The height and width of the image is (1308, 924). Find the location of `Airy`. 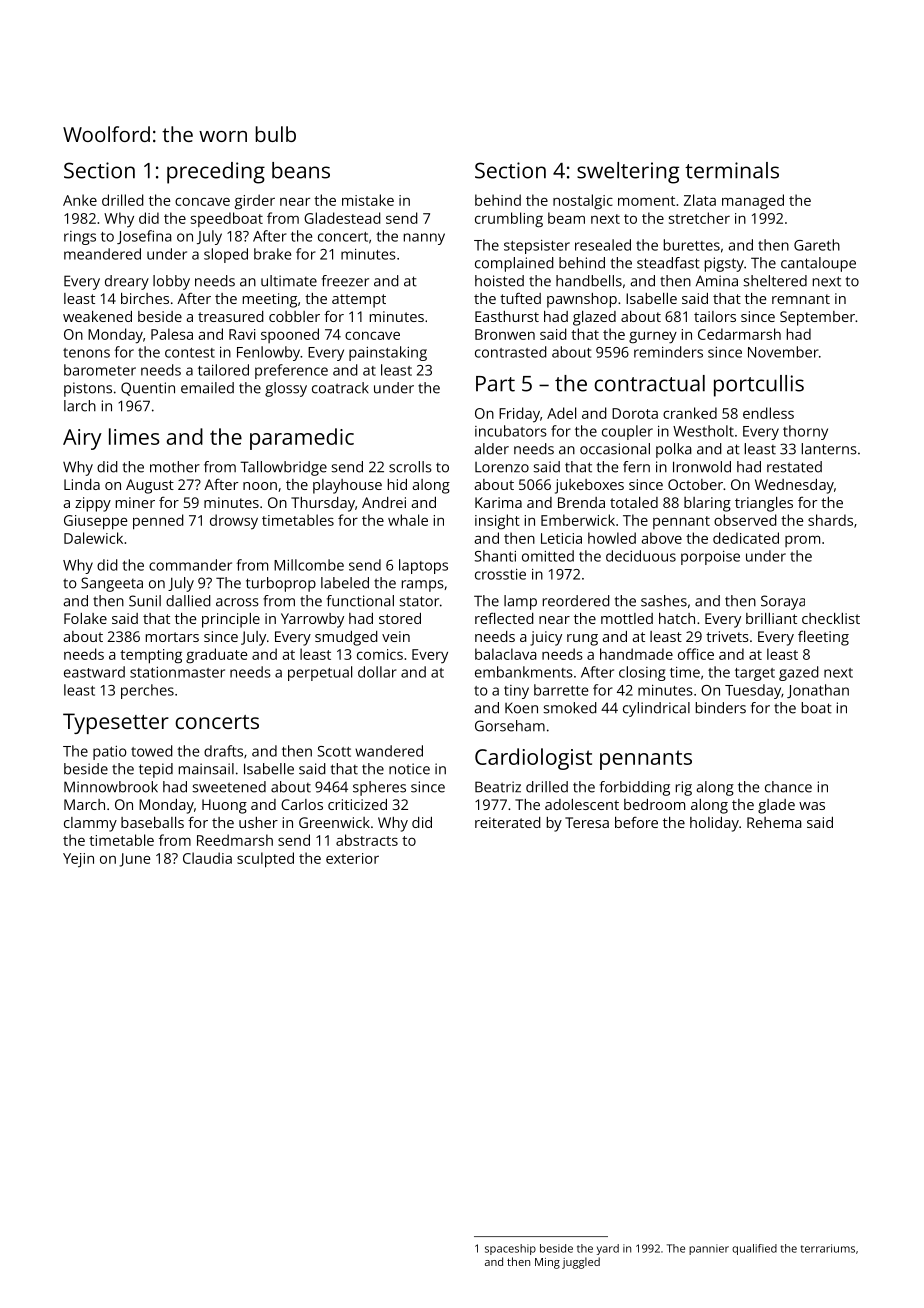

Airy is located at coordinates (82, 439).
